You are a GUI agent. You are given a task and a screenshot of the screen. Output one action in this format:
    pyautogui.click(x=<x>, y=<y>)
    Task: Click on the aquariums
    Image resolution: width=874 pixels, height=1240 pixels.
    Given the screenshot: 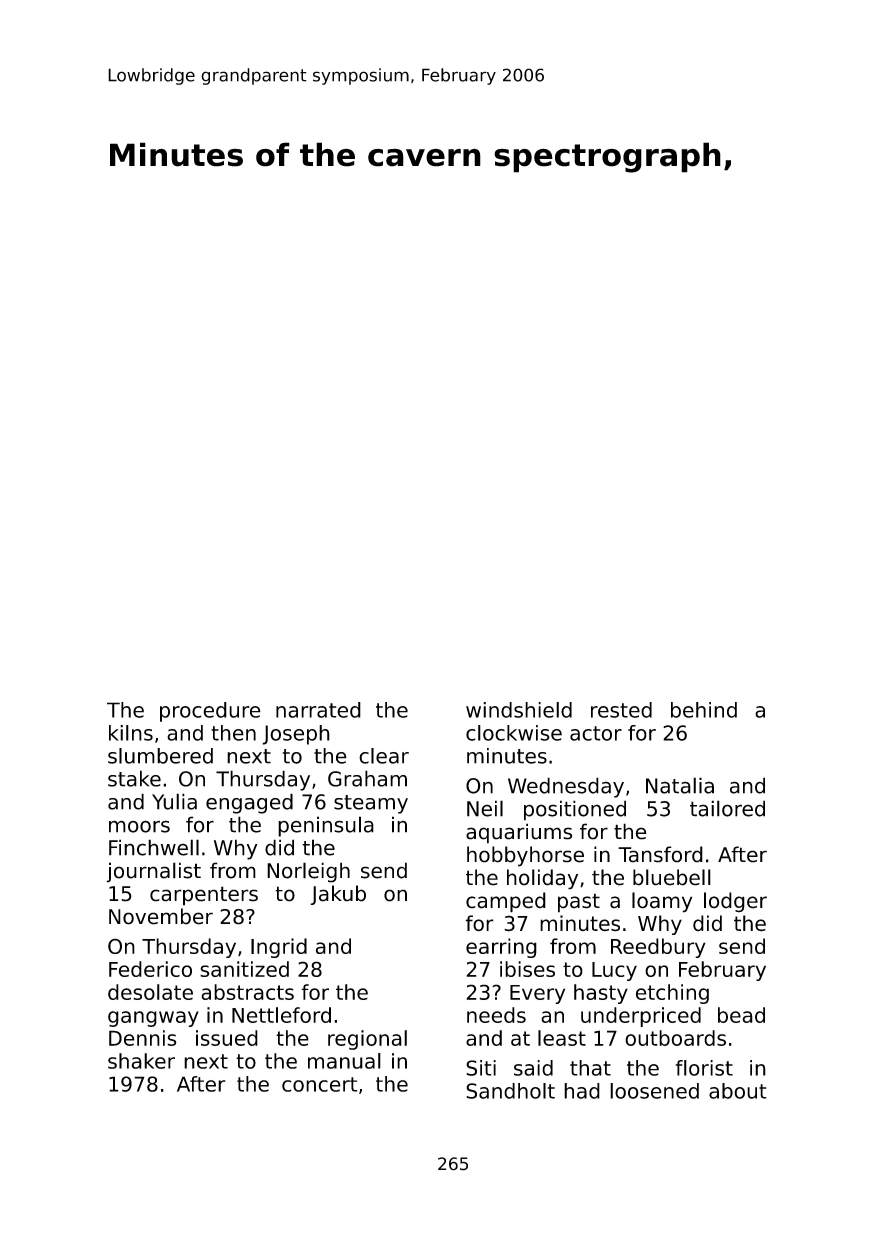 What is the action you would take?
    pyautogui.click(x=519, y=833)
